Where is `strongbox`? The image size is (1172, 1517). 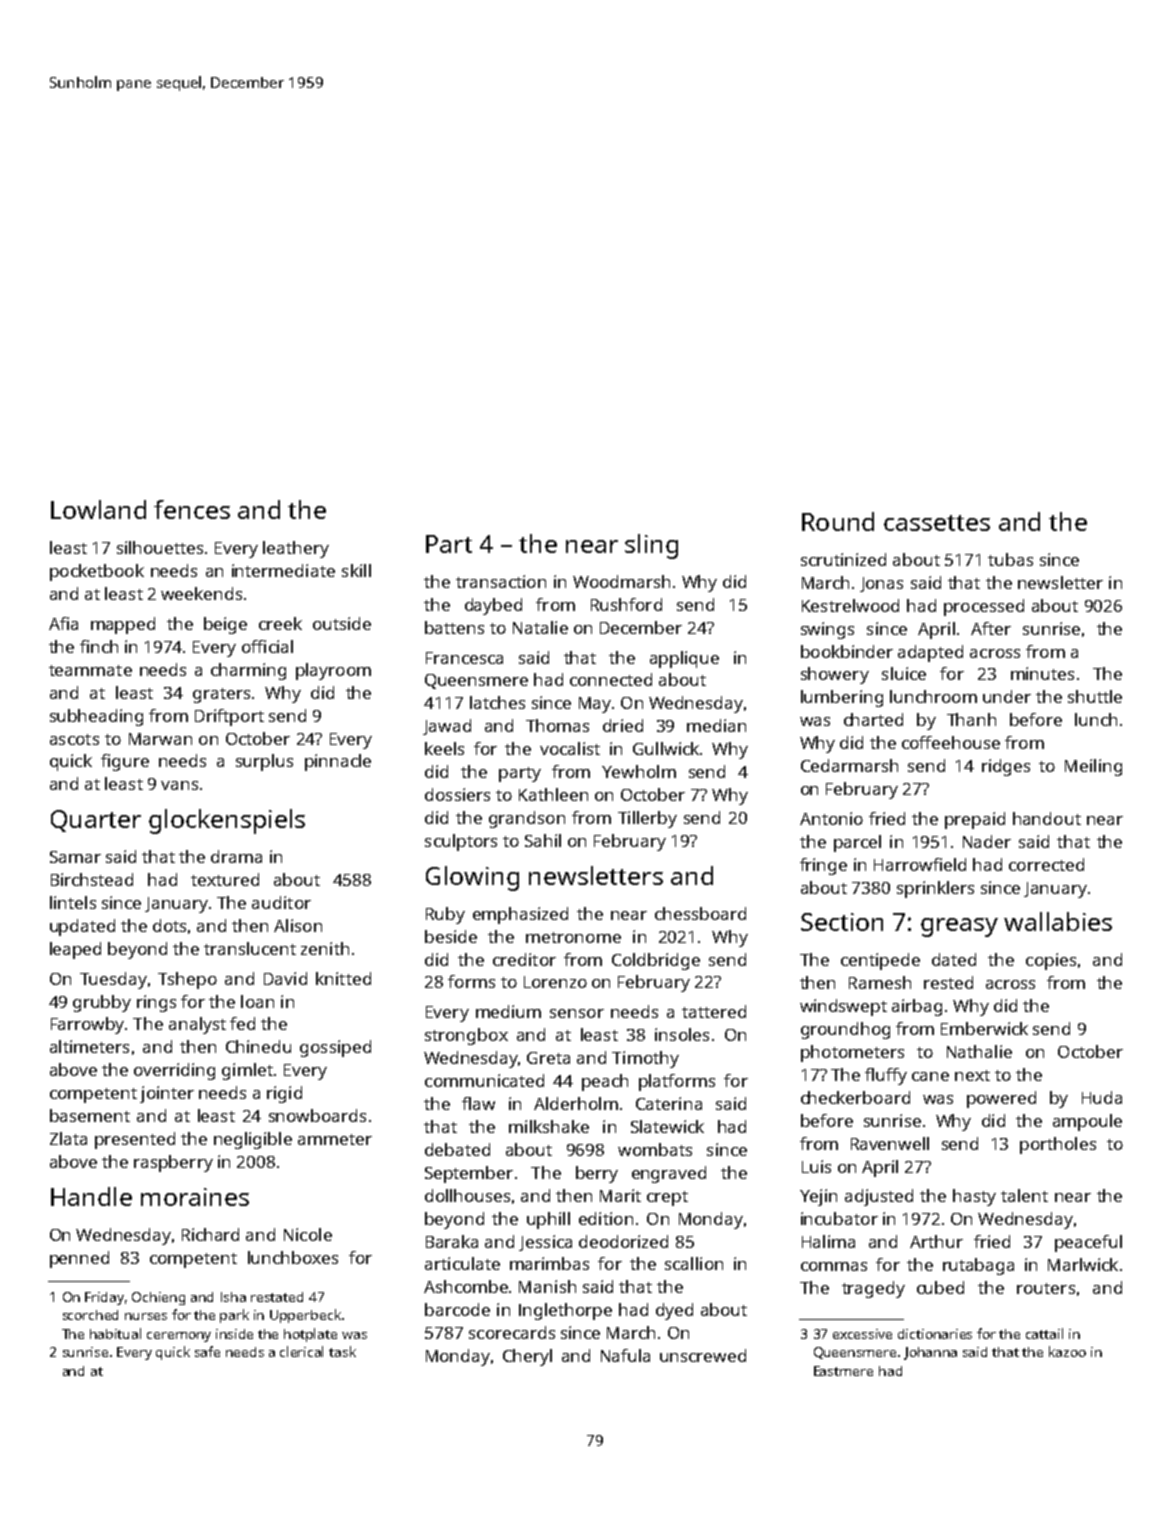 strongbox is located at coordinates (466, 1036).
